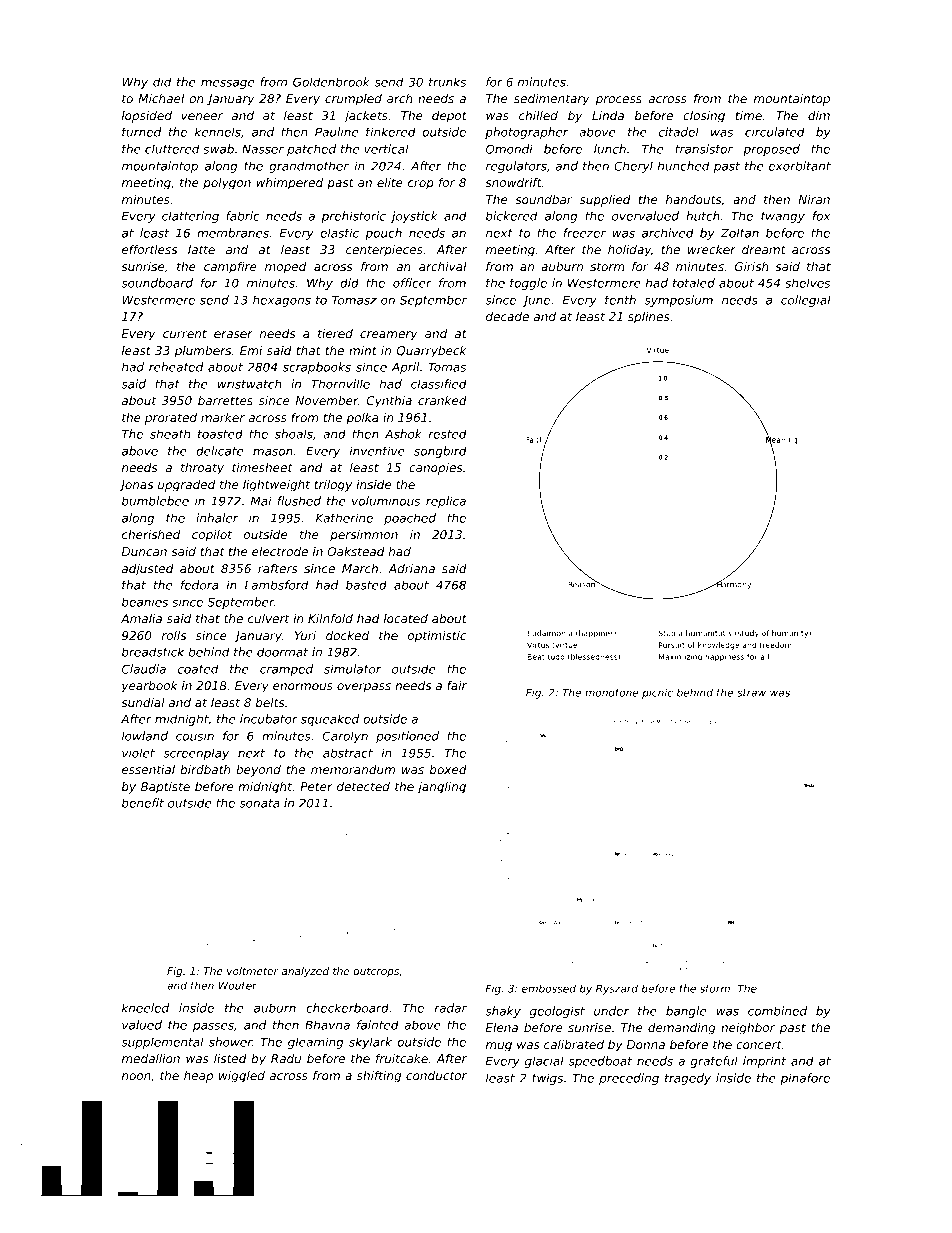 This screenshot has height=1233, width=952. What do you see at coordinates (507, 316) in the screenshot?
I see `decade` at bounding box center [507, 316].
